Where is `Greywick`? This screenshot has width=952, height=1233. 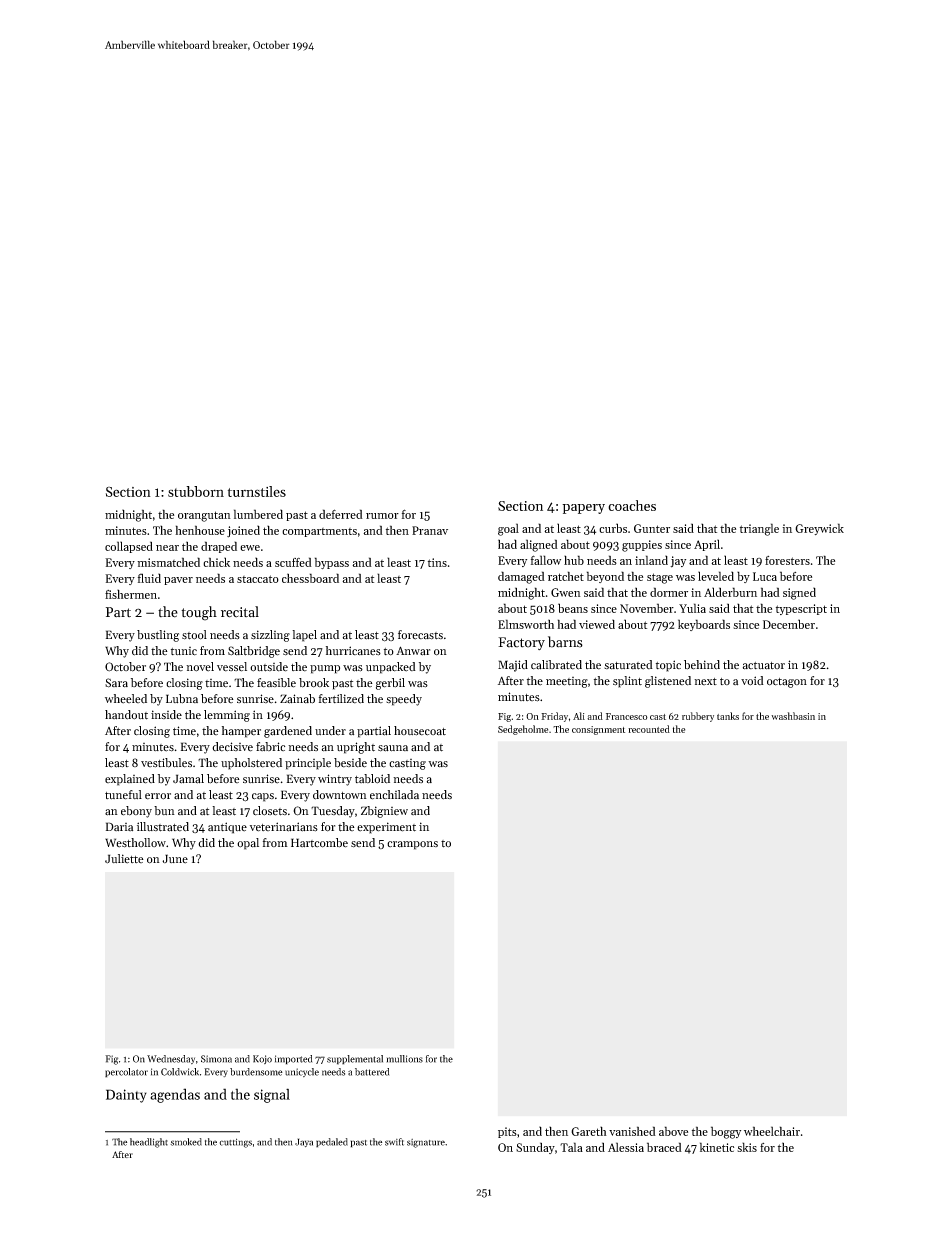 Greywick is located at coordinates (819, 529).
